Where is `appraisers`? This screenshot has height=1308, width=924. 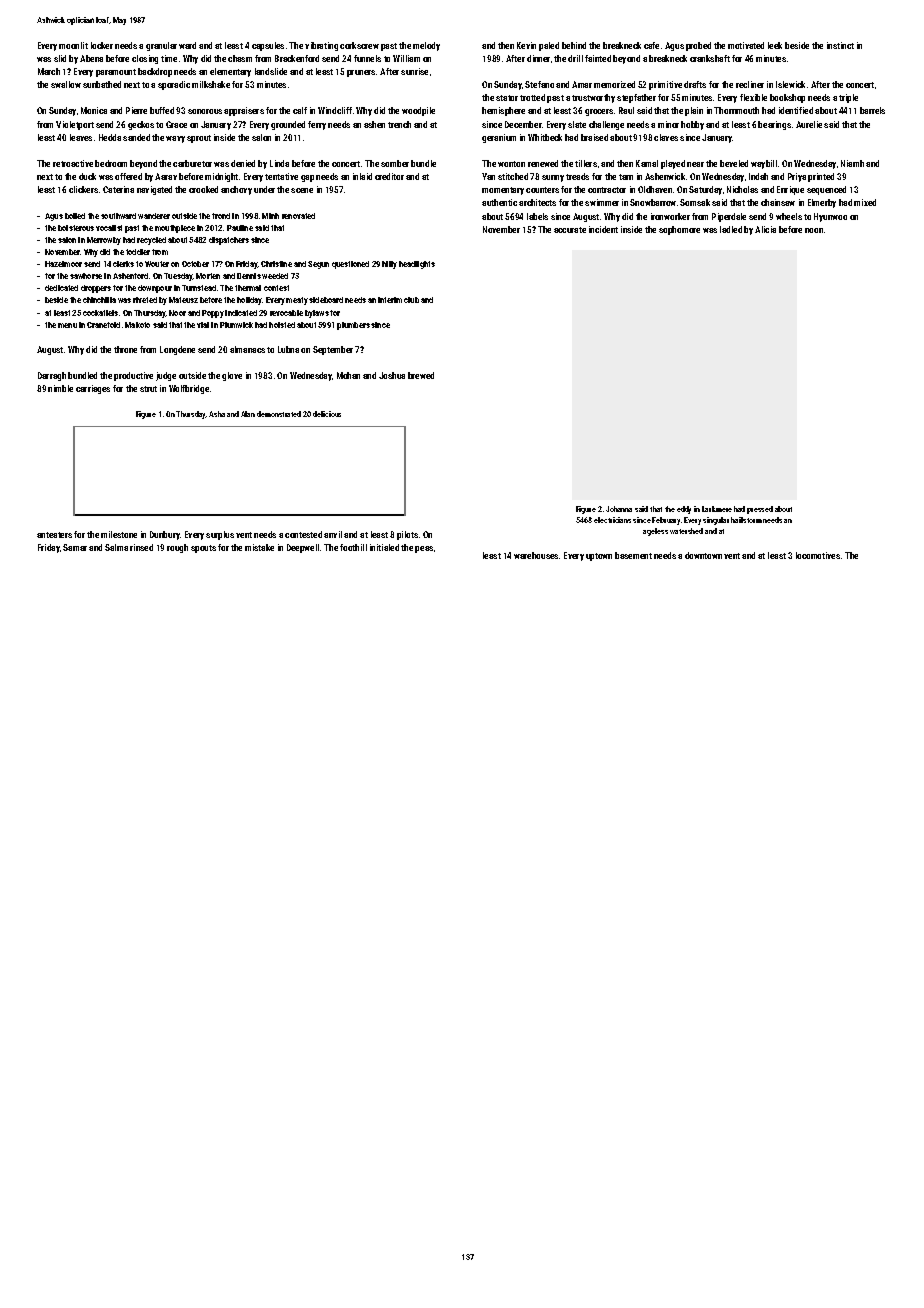
appraisers is located at coordinates (244, 111).
